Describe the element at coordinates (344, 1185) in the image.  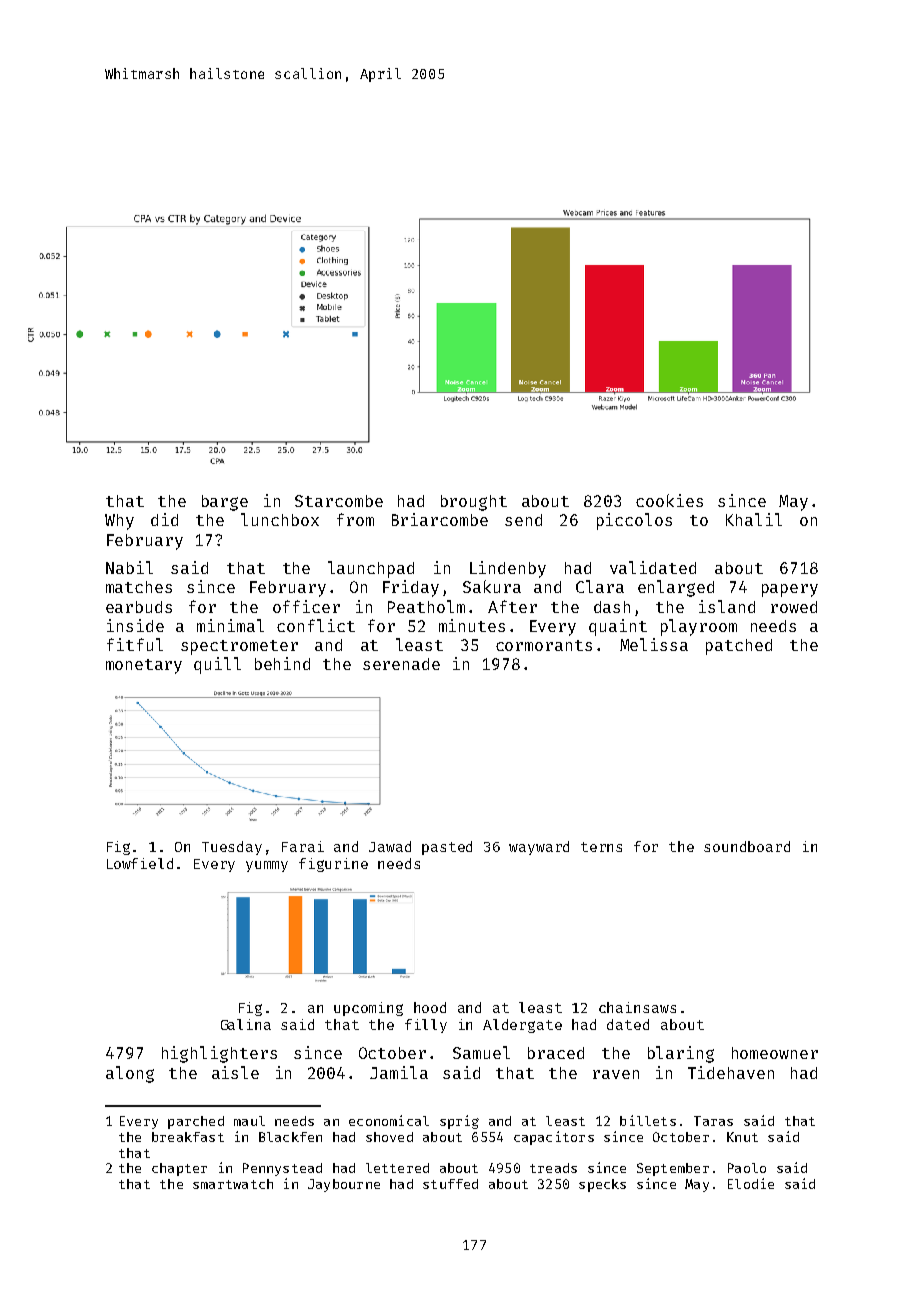
I see `Jaybourne` at that location.
